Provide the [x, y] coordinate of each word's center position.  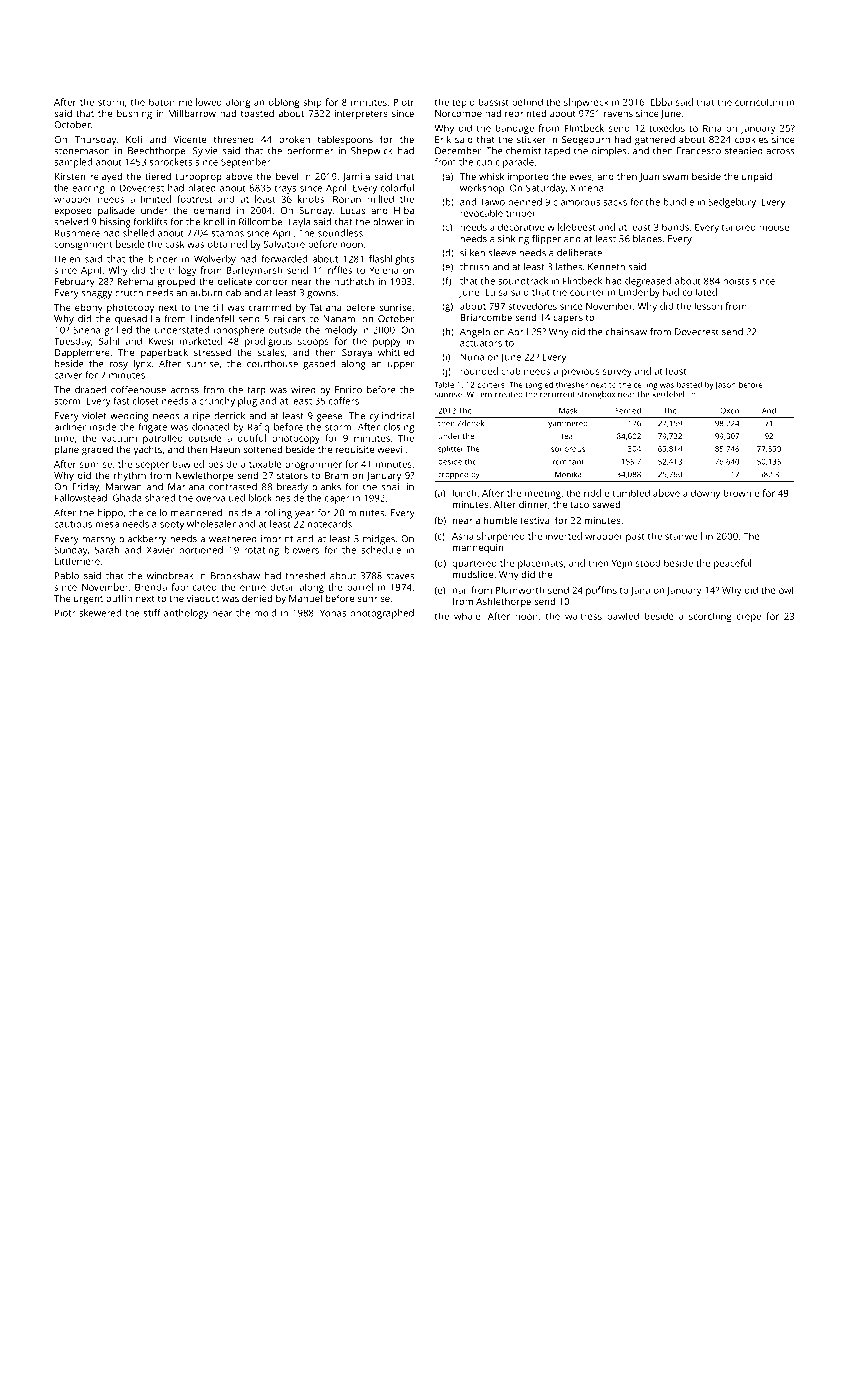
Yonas [333, 613]
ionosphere [239, 331]
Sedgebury [732, 203]
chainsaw [626, 332]
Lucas [353, 210]
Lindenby [639, 293]
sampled [73, 163]
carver [68, 376]
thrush [474, 267]
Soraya [357, 354]
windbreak [170, 576]
